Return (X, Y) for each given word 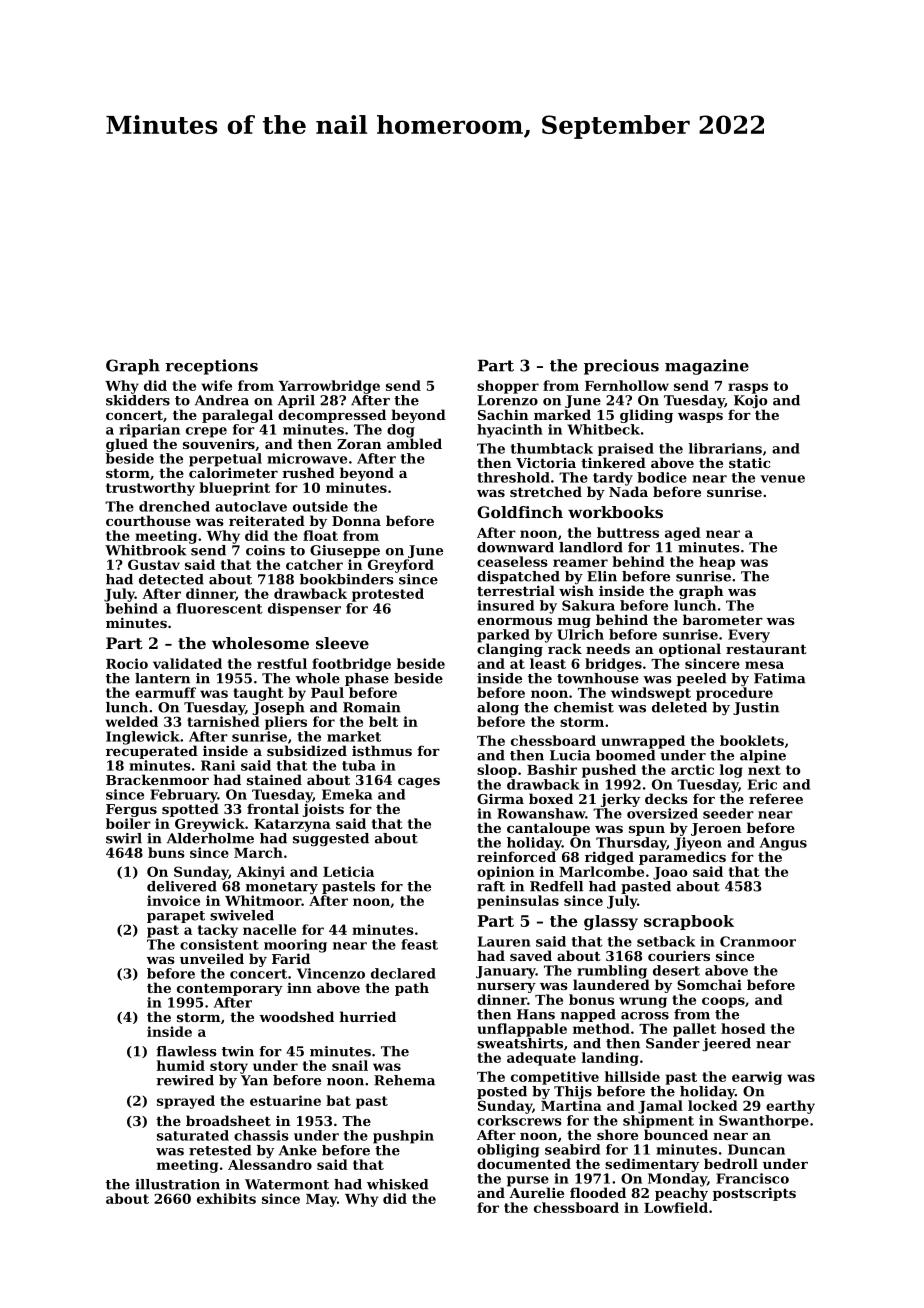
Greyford (401, 566)
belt (383, 721)
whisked (397, 1184)
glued (127, 445)
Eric (762, 784)
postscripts (754, 1194)
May (321, 1200)
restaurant (766, 649)
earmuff (165, 692)
